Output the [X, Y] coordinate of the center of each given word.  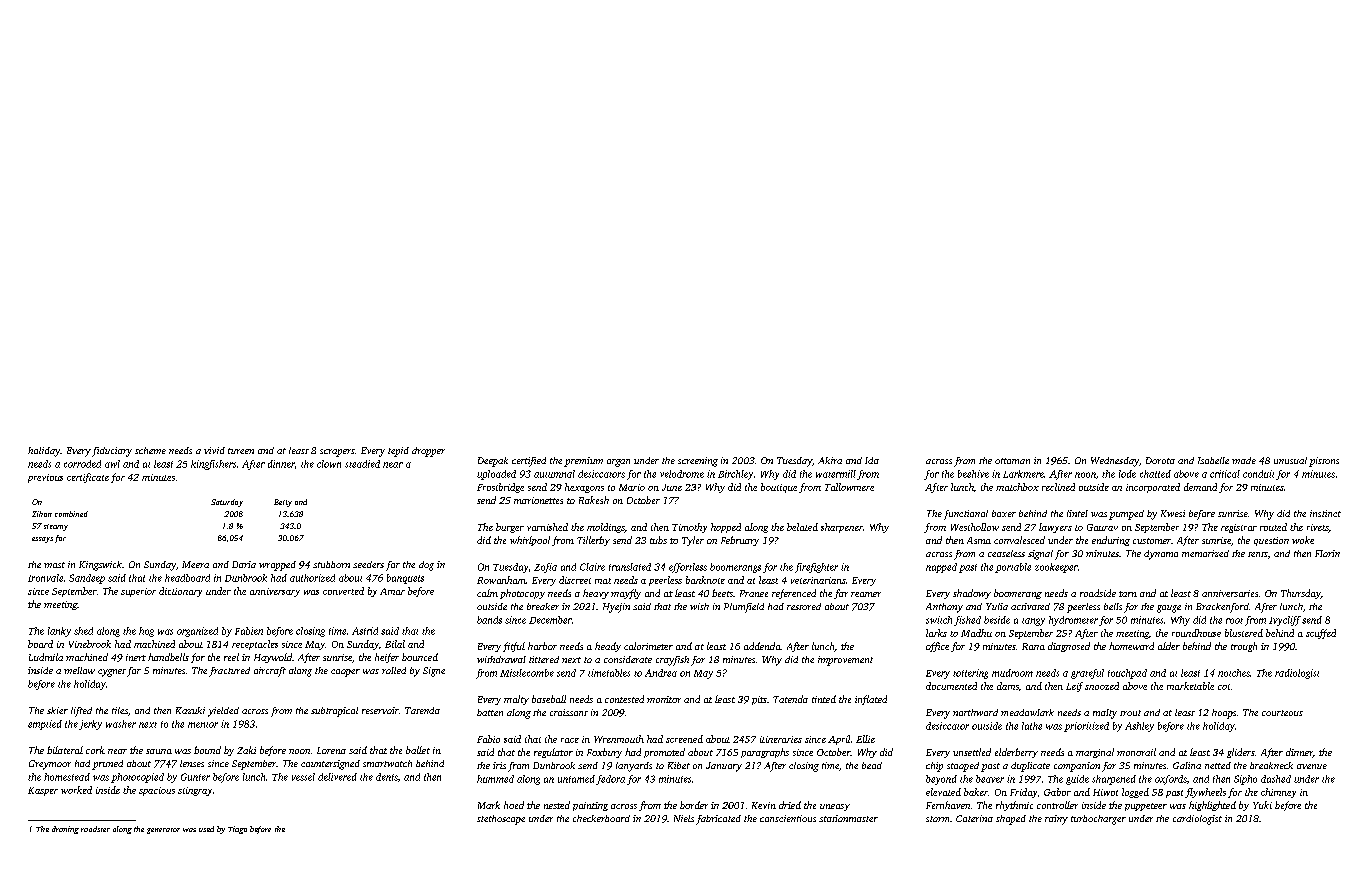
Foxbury [604, 753]
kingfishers [213, 465]
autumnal [554, 474]
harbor [542, 646]
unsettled [972, 752]
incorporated [1153, 488]
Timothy [689, 528]
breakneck [1271, 765]
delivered [337, 777]
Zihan [42, 514]
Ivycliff [1285, 621]
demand [1200, 487]
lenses [192, 763]
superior [138, 592]
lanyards [634, 767]
